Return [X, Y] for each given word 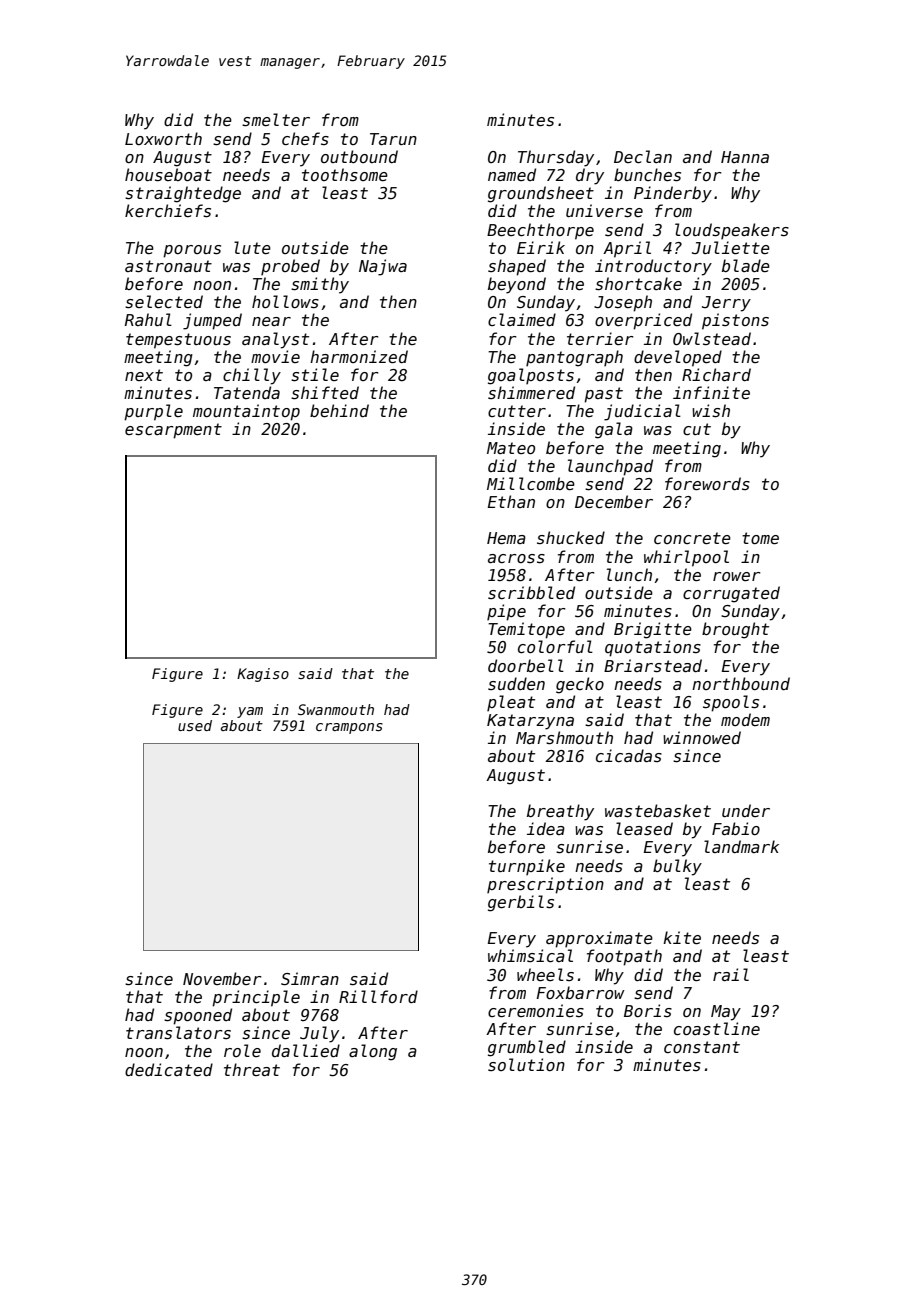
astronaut [168, 266]
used [195, 725]
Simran [310, 979]
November [222, 978]
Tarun [393, 139]
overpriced [643, 321]
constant [702, 1047]
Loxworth [163, 138]
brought [735, 630]
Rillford [378, 996]
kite [682, 937]
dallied [306, 1050]
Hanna [745, 157]
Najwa [383, 267]
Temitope [526, 630]
